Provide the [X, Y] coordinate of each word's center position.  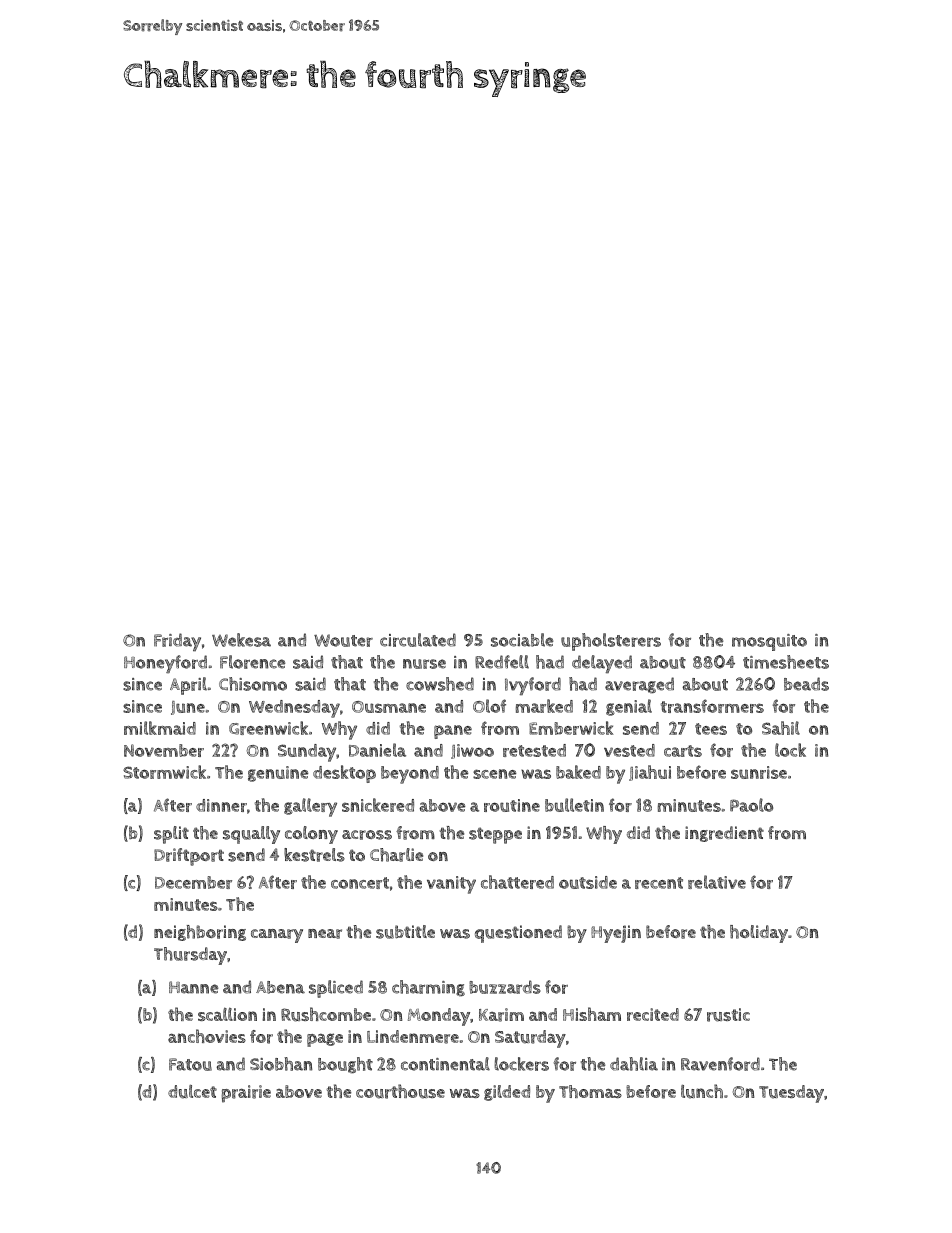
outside [588, 882]
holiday [759, 934]
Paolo [751, 805]
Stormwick [164, 772]
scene [494, 774]
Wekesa [241, 640]
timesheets [786, 662]
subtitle [405, 932]
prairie [246, 1094]
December [193, 882]
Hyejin [616, 934]
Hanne [193, 987]
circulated [418, 640]
